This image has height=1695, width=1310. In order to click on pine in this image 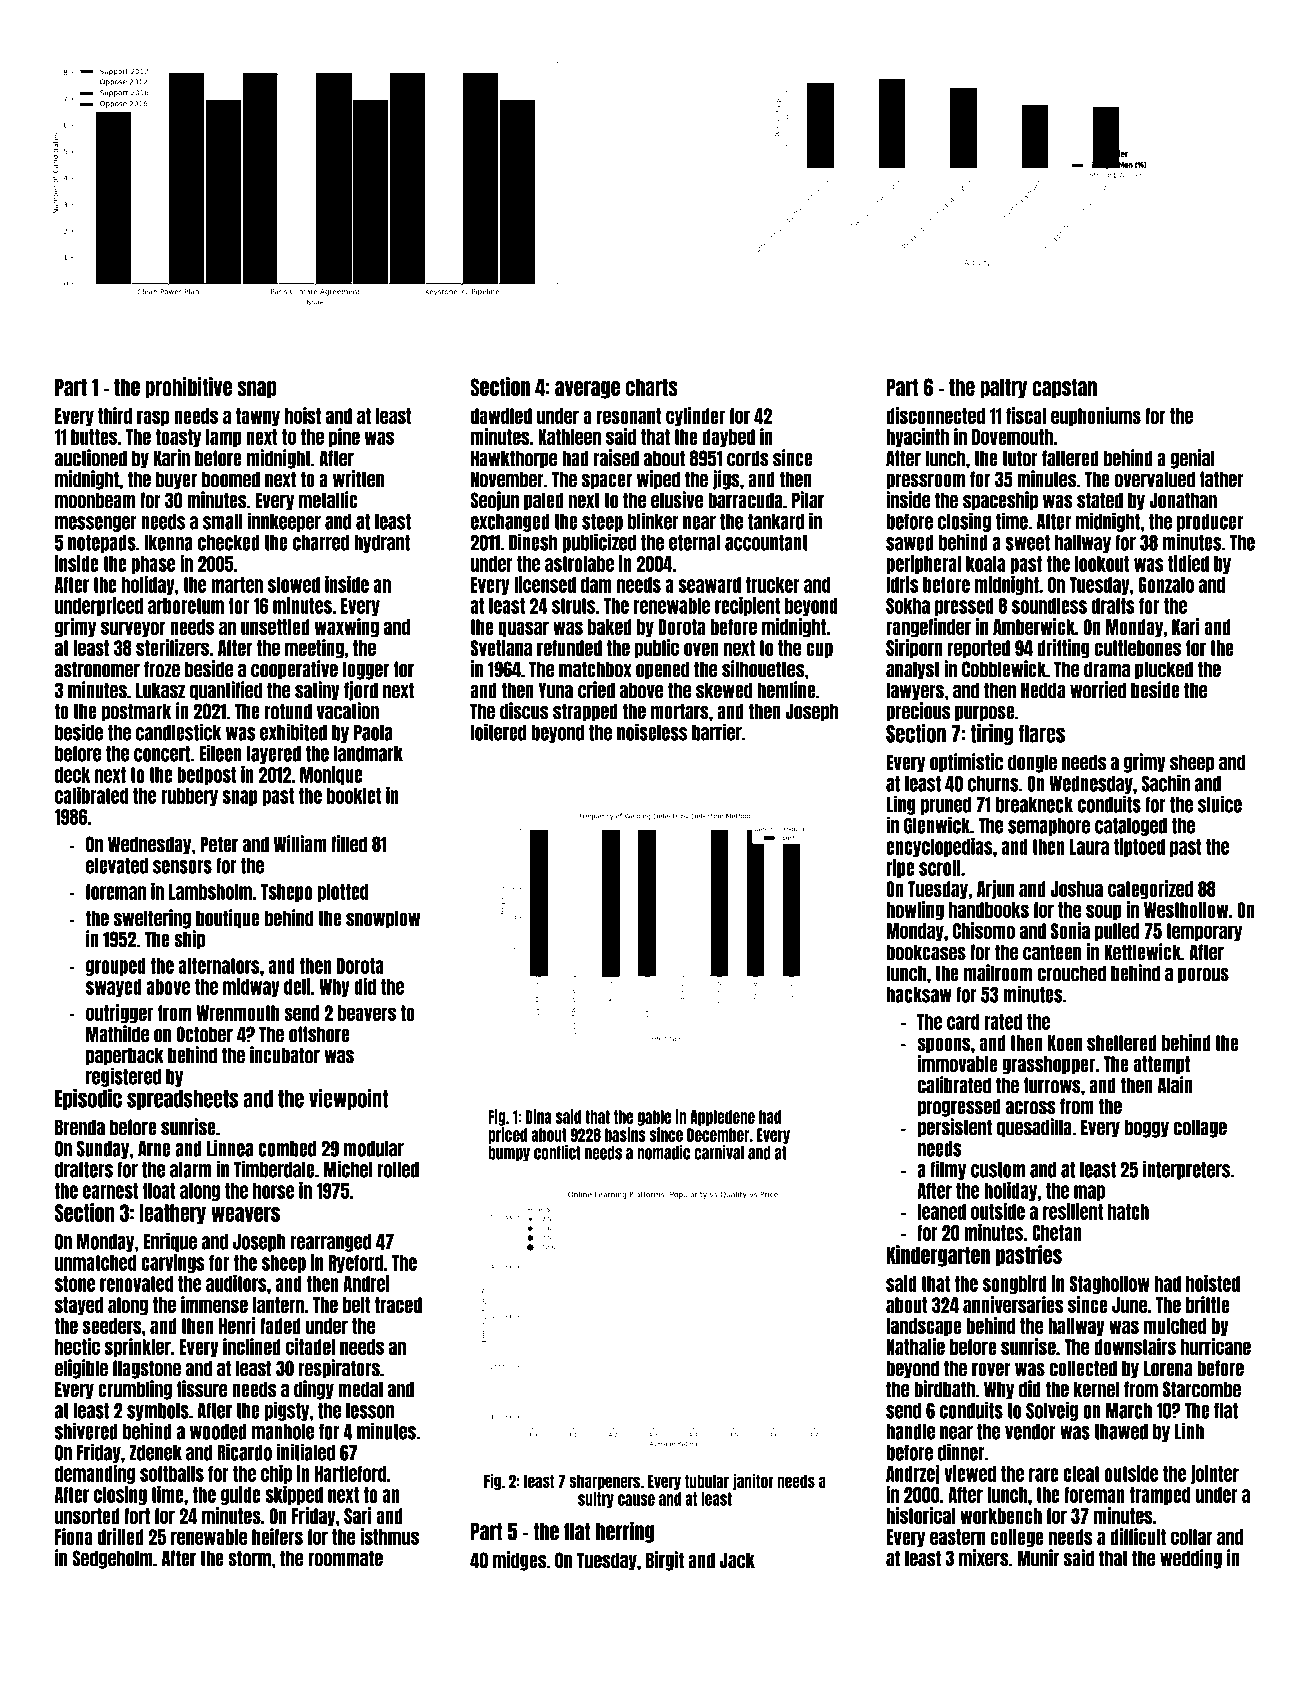, I will do `click(344, 437)`.
